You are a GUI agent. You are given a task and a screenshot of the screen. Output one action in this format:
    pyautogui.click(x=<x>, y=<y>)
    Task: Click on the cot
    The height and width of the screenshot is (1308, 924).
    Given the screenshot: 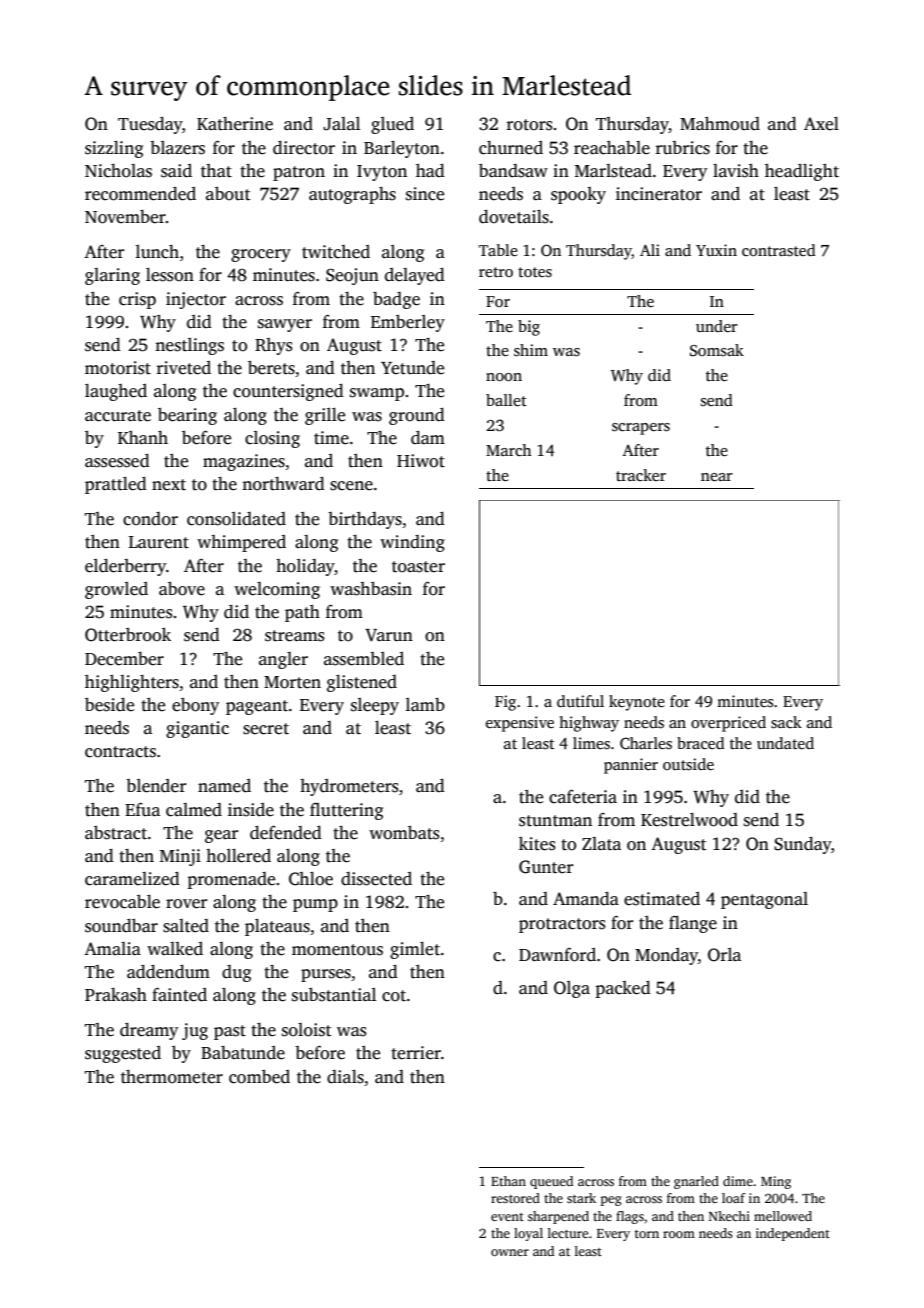 What is the action you would take?
    pyautogui.click(x=394, y=996)
